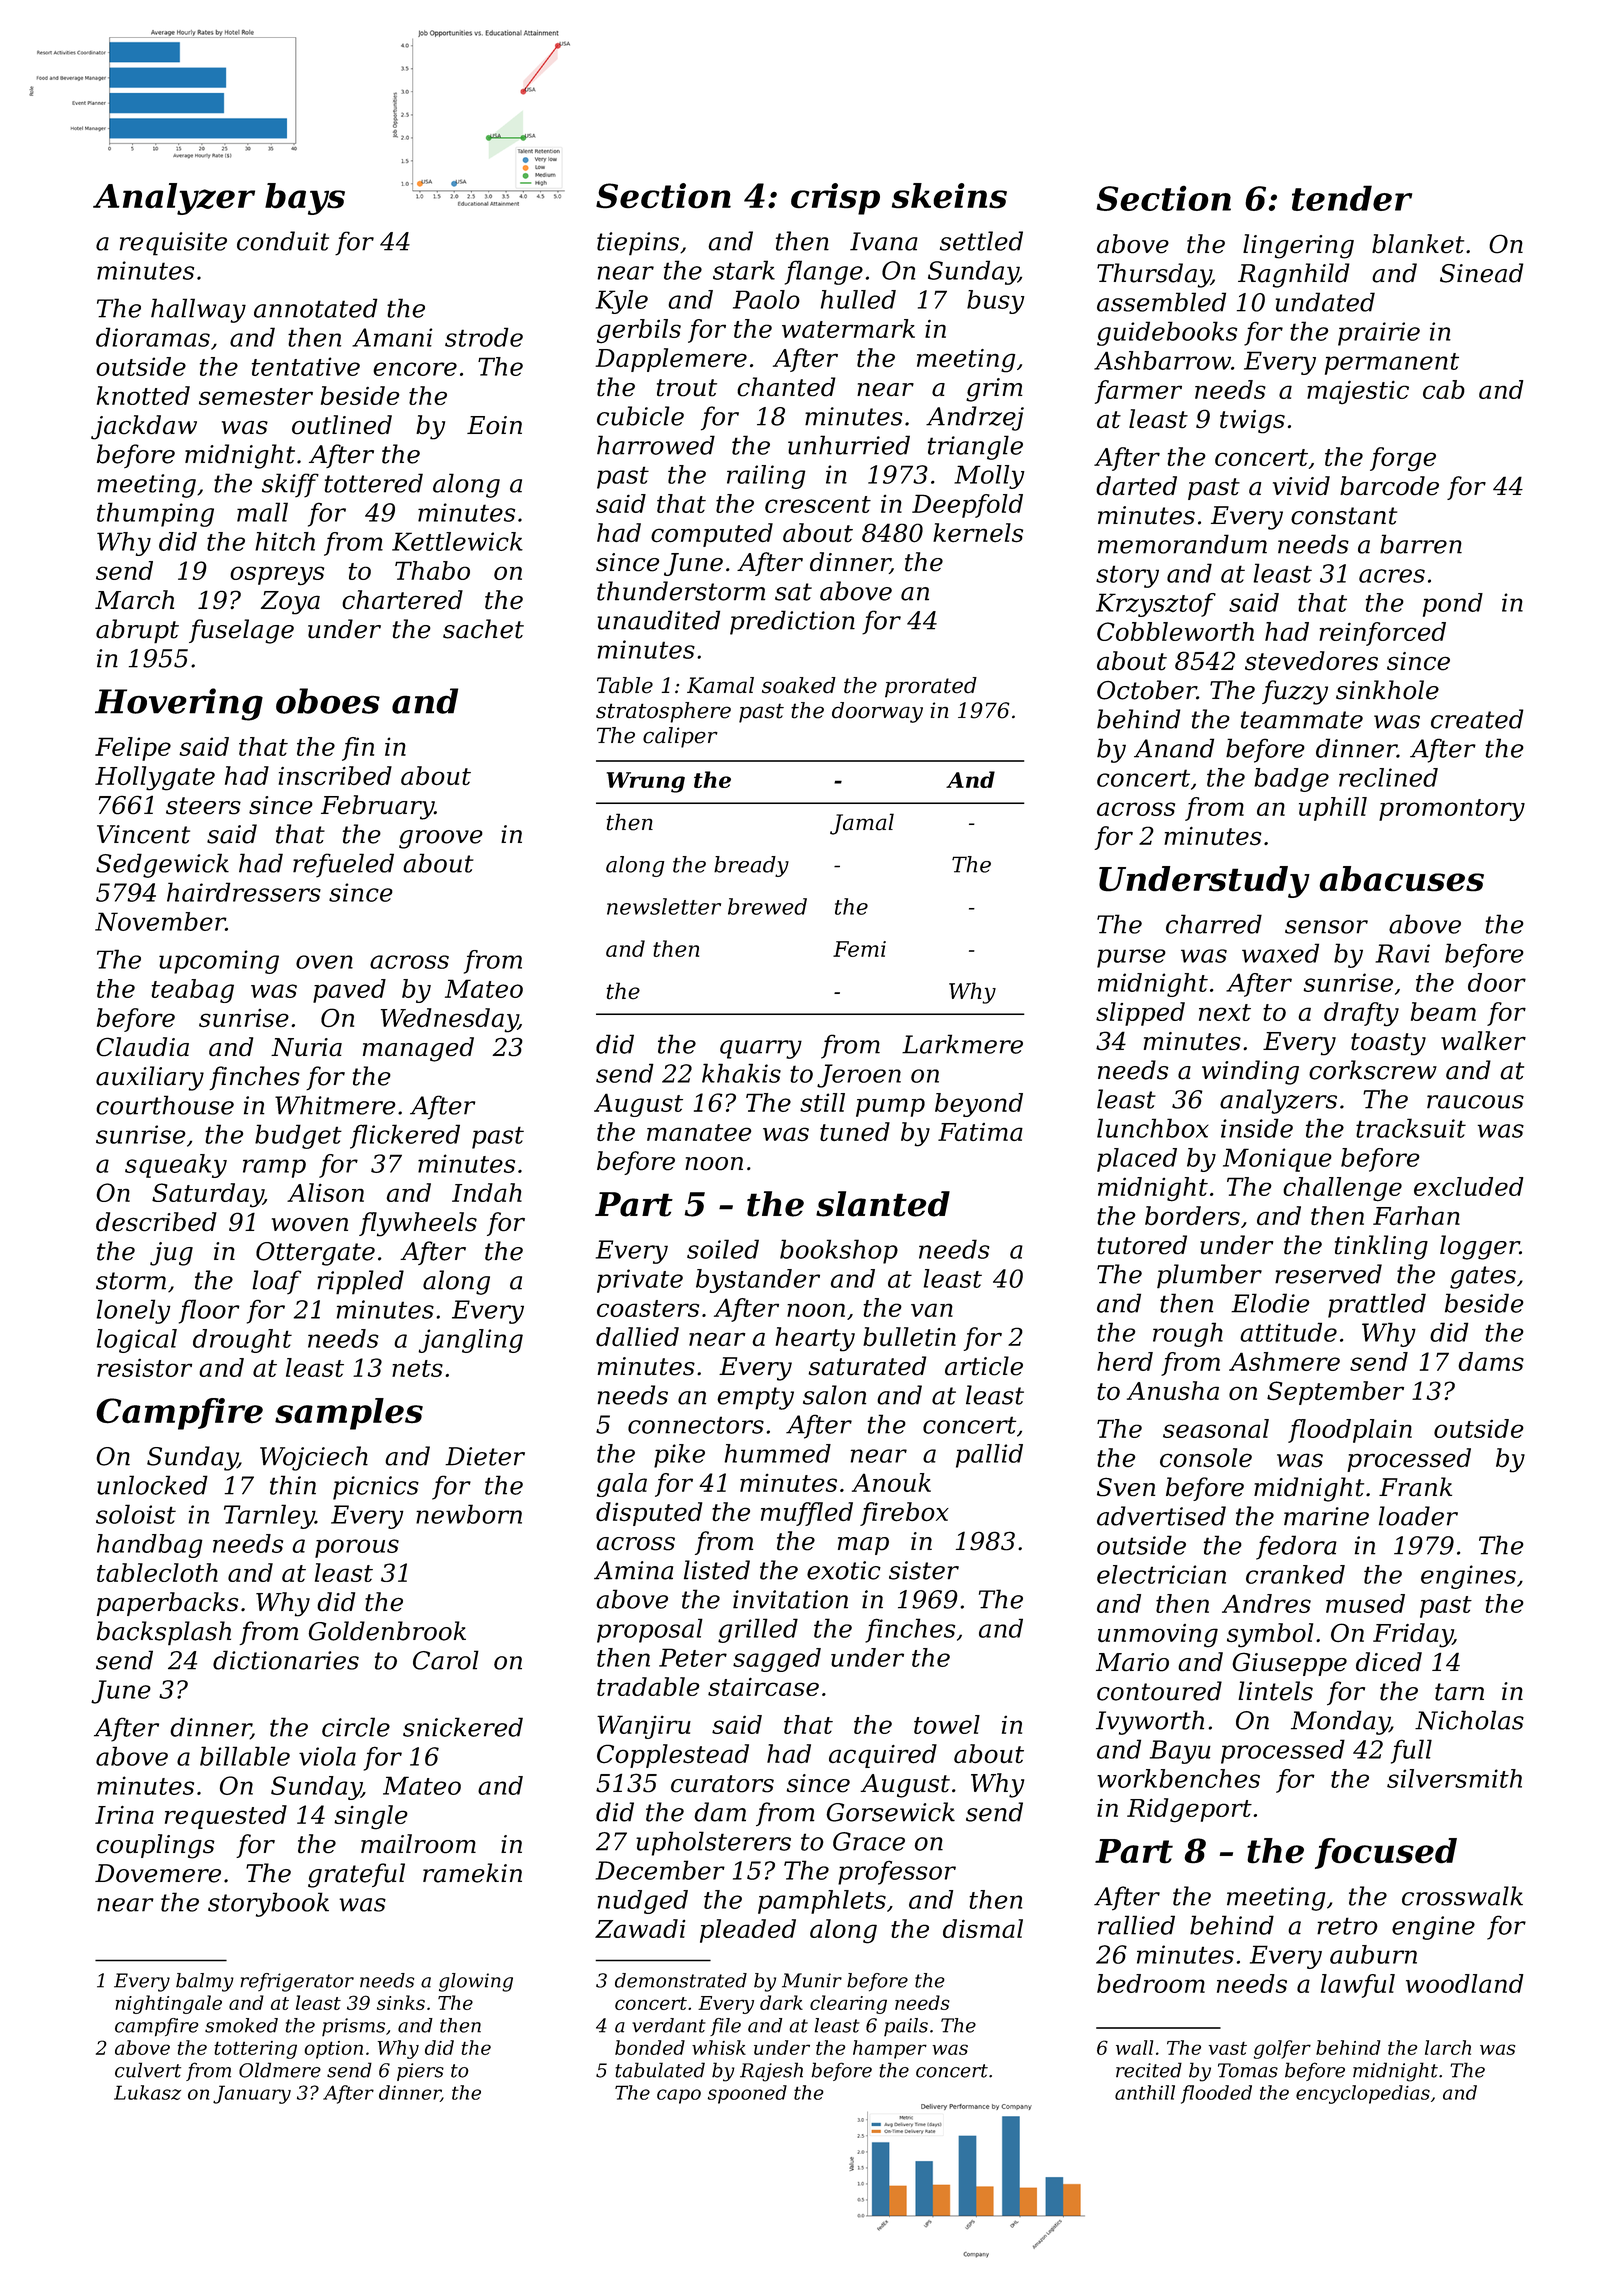  I want to click on blanket, so click(1418, 244).
